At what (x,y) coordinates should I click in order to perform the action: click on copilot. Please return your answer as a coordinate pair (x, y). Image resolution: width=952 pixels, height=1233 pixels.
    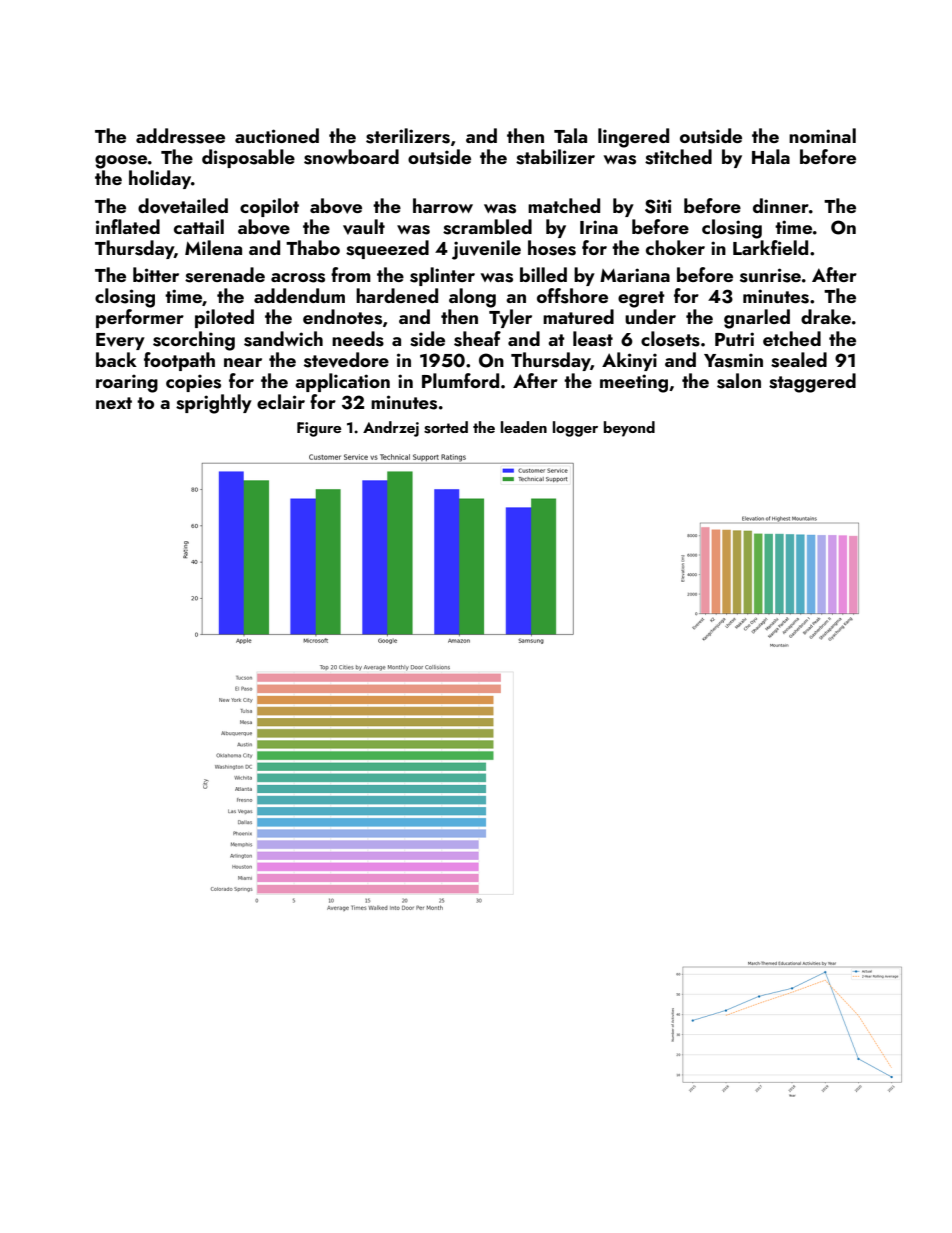
    Looking at the image, I should click on (269, 207).
